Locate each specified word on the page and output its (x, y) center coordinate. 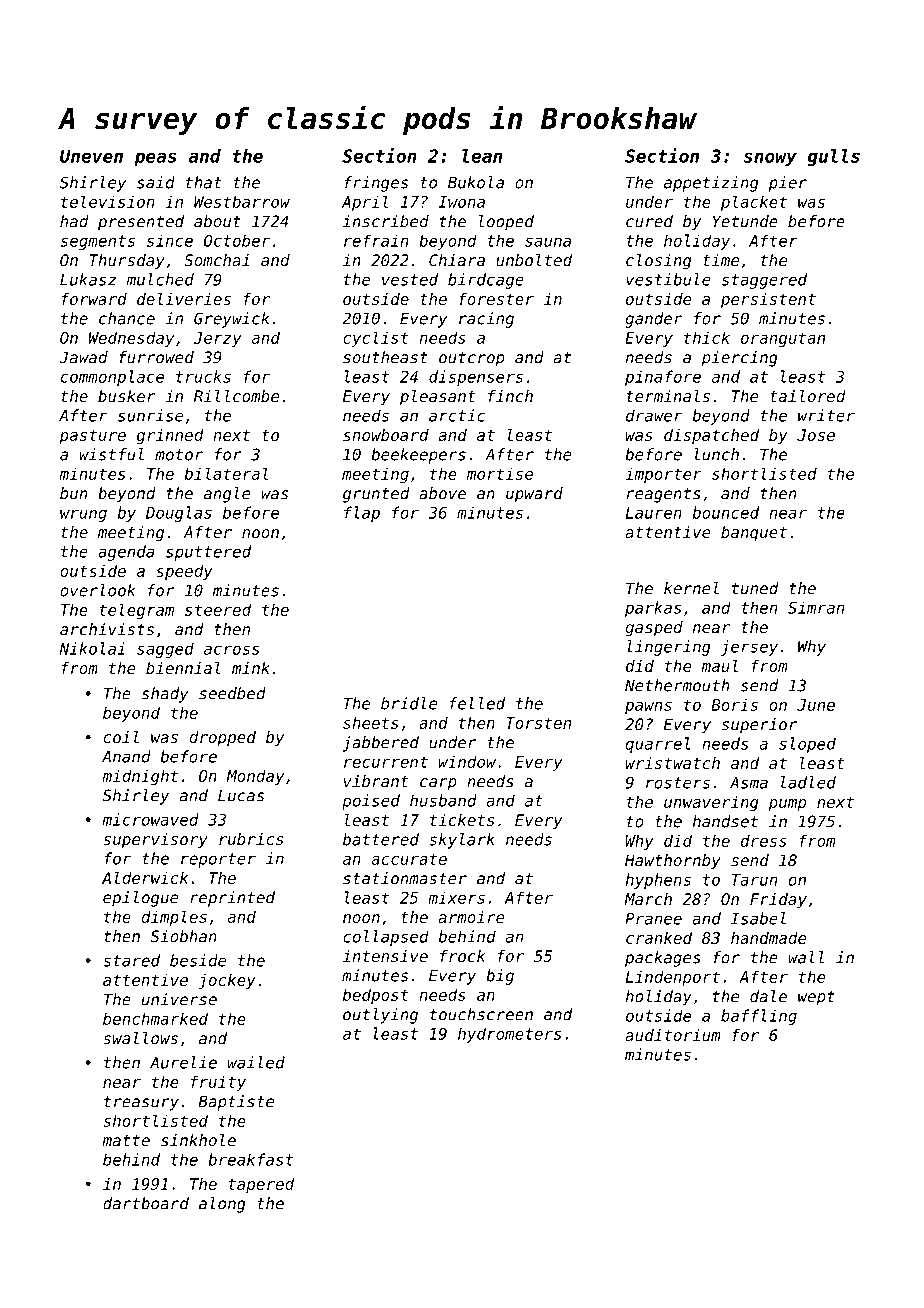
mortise (500, 473)
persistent (768, 300)
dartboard (146, 1203)
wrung (83, 515)
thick (707, 337)
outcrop (472, 359)
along (222, 1205)
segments (97, 242)
